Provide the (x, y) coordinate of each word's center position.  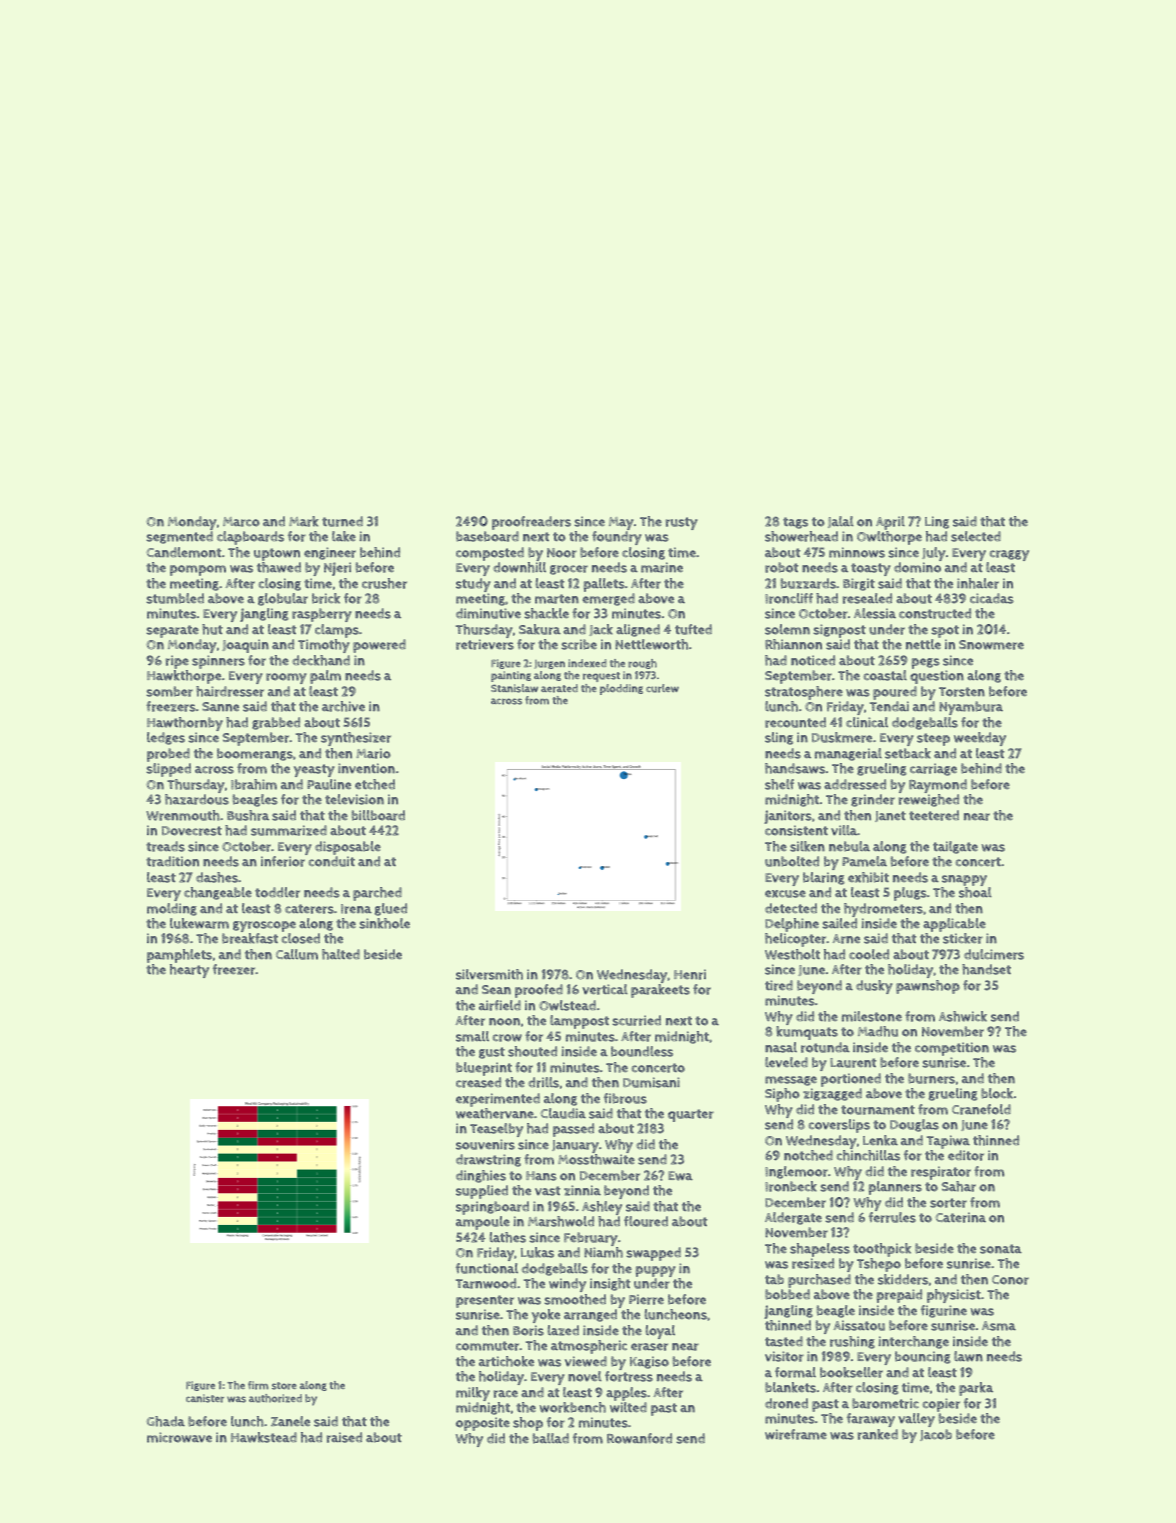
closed (301, 938)
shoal (975, 892)
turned (342, 521)
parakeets (660, 991)
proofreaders (531, 523)
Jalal (841, 522)
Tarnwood (486, 1283)
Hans (541, 1176)
